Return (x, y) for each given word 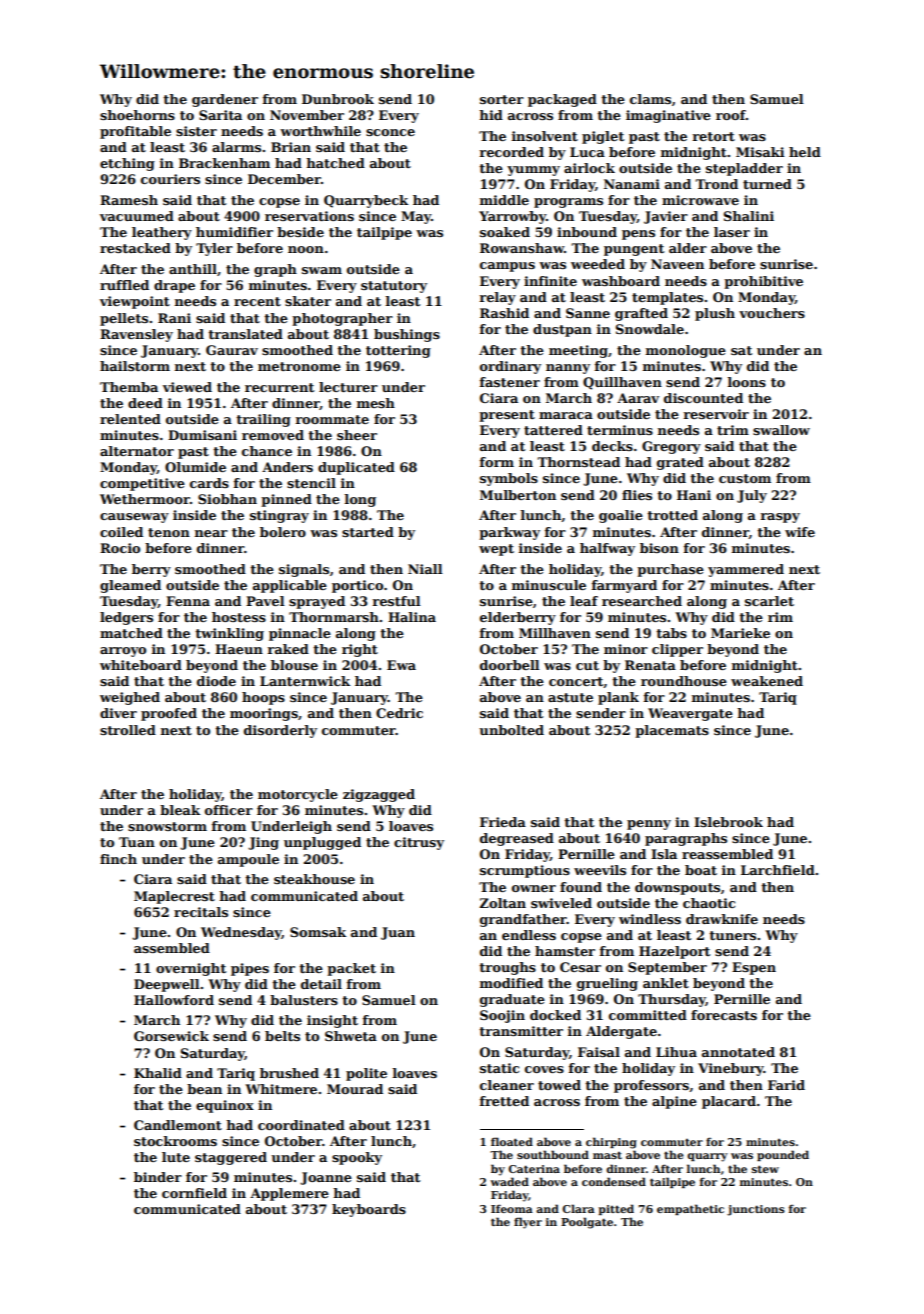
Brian (291, 147)
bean (204, 1089)
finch (118, 859)
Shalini (749, 216)
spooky (357, 1158)
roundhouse (684, 681)
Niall (425, 569)
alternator (137, 451)
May (416, 217)
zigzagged (379, 795)
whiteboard (141, 665)
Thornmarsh (334, 617)
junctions (756, 1210)
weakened (767, 681)
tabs (671, 633)
